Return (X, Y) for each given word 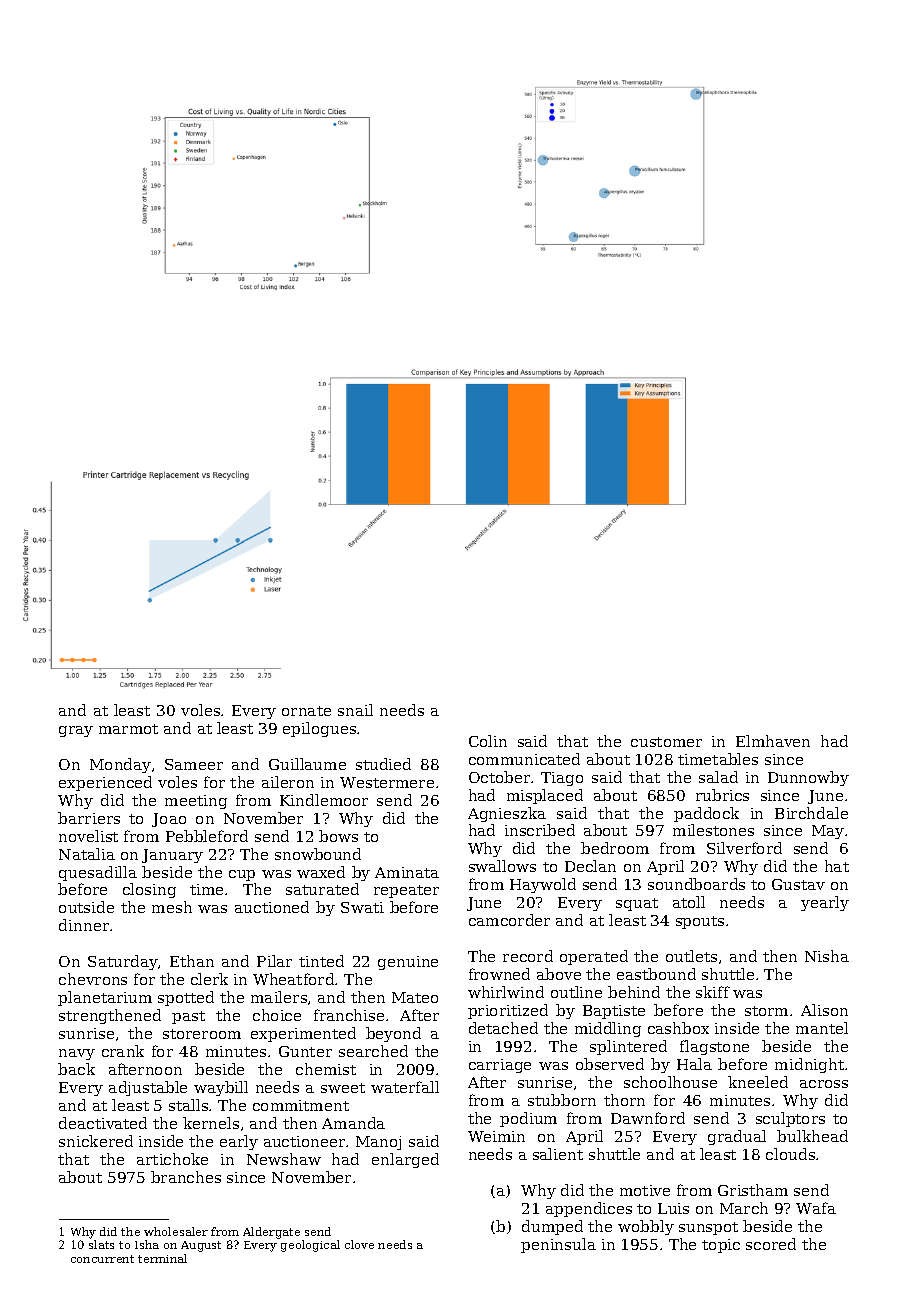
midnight (809, 1065)
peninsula (558, 1245)
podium (528, 1119)
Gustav (798, 884)
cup (242, 875)
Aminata (407, 872)
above (559, 974)
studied (383, 764)
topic (721, 1246)
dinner (84, 925)
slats (101, 1244)
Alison (824, 1010)
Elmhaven (773, 741)
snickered (96, 1141)
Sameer (194, 764)
